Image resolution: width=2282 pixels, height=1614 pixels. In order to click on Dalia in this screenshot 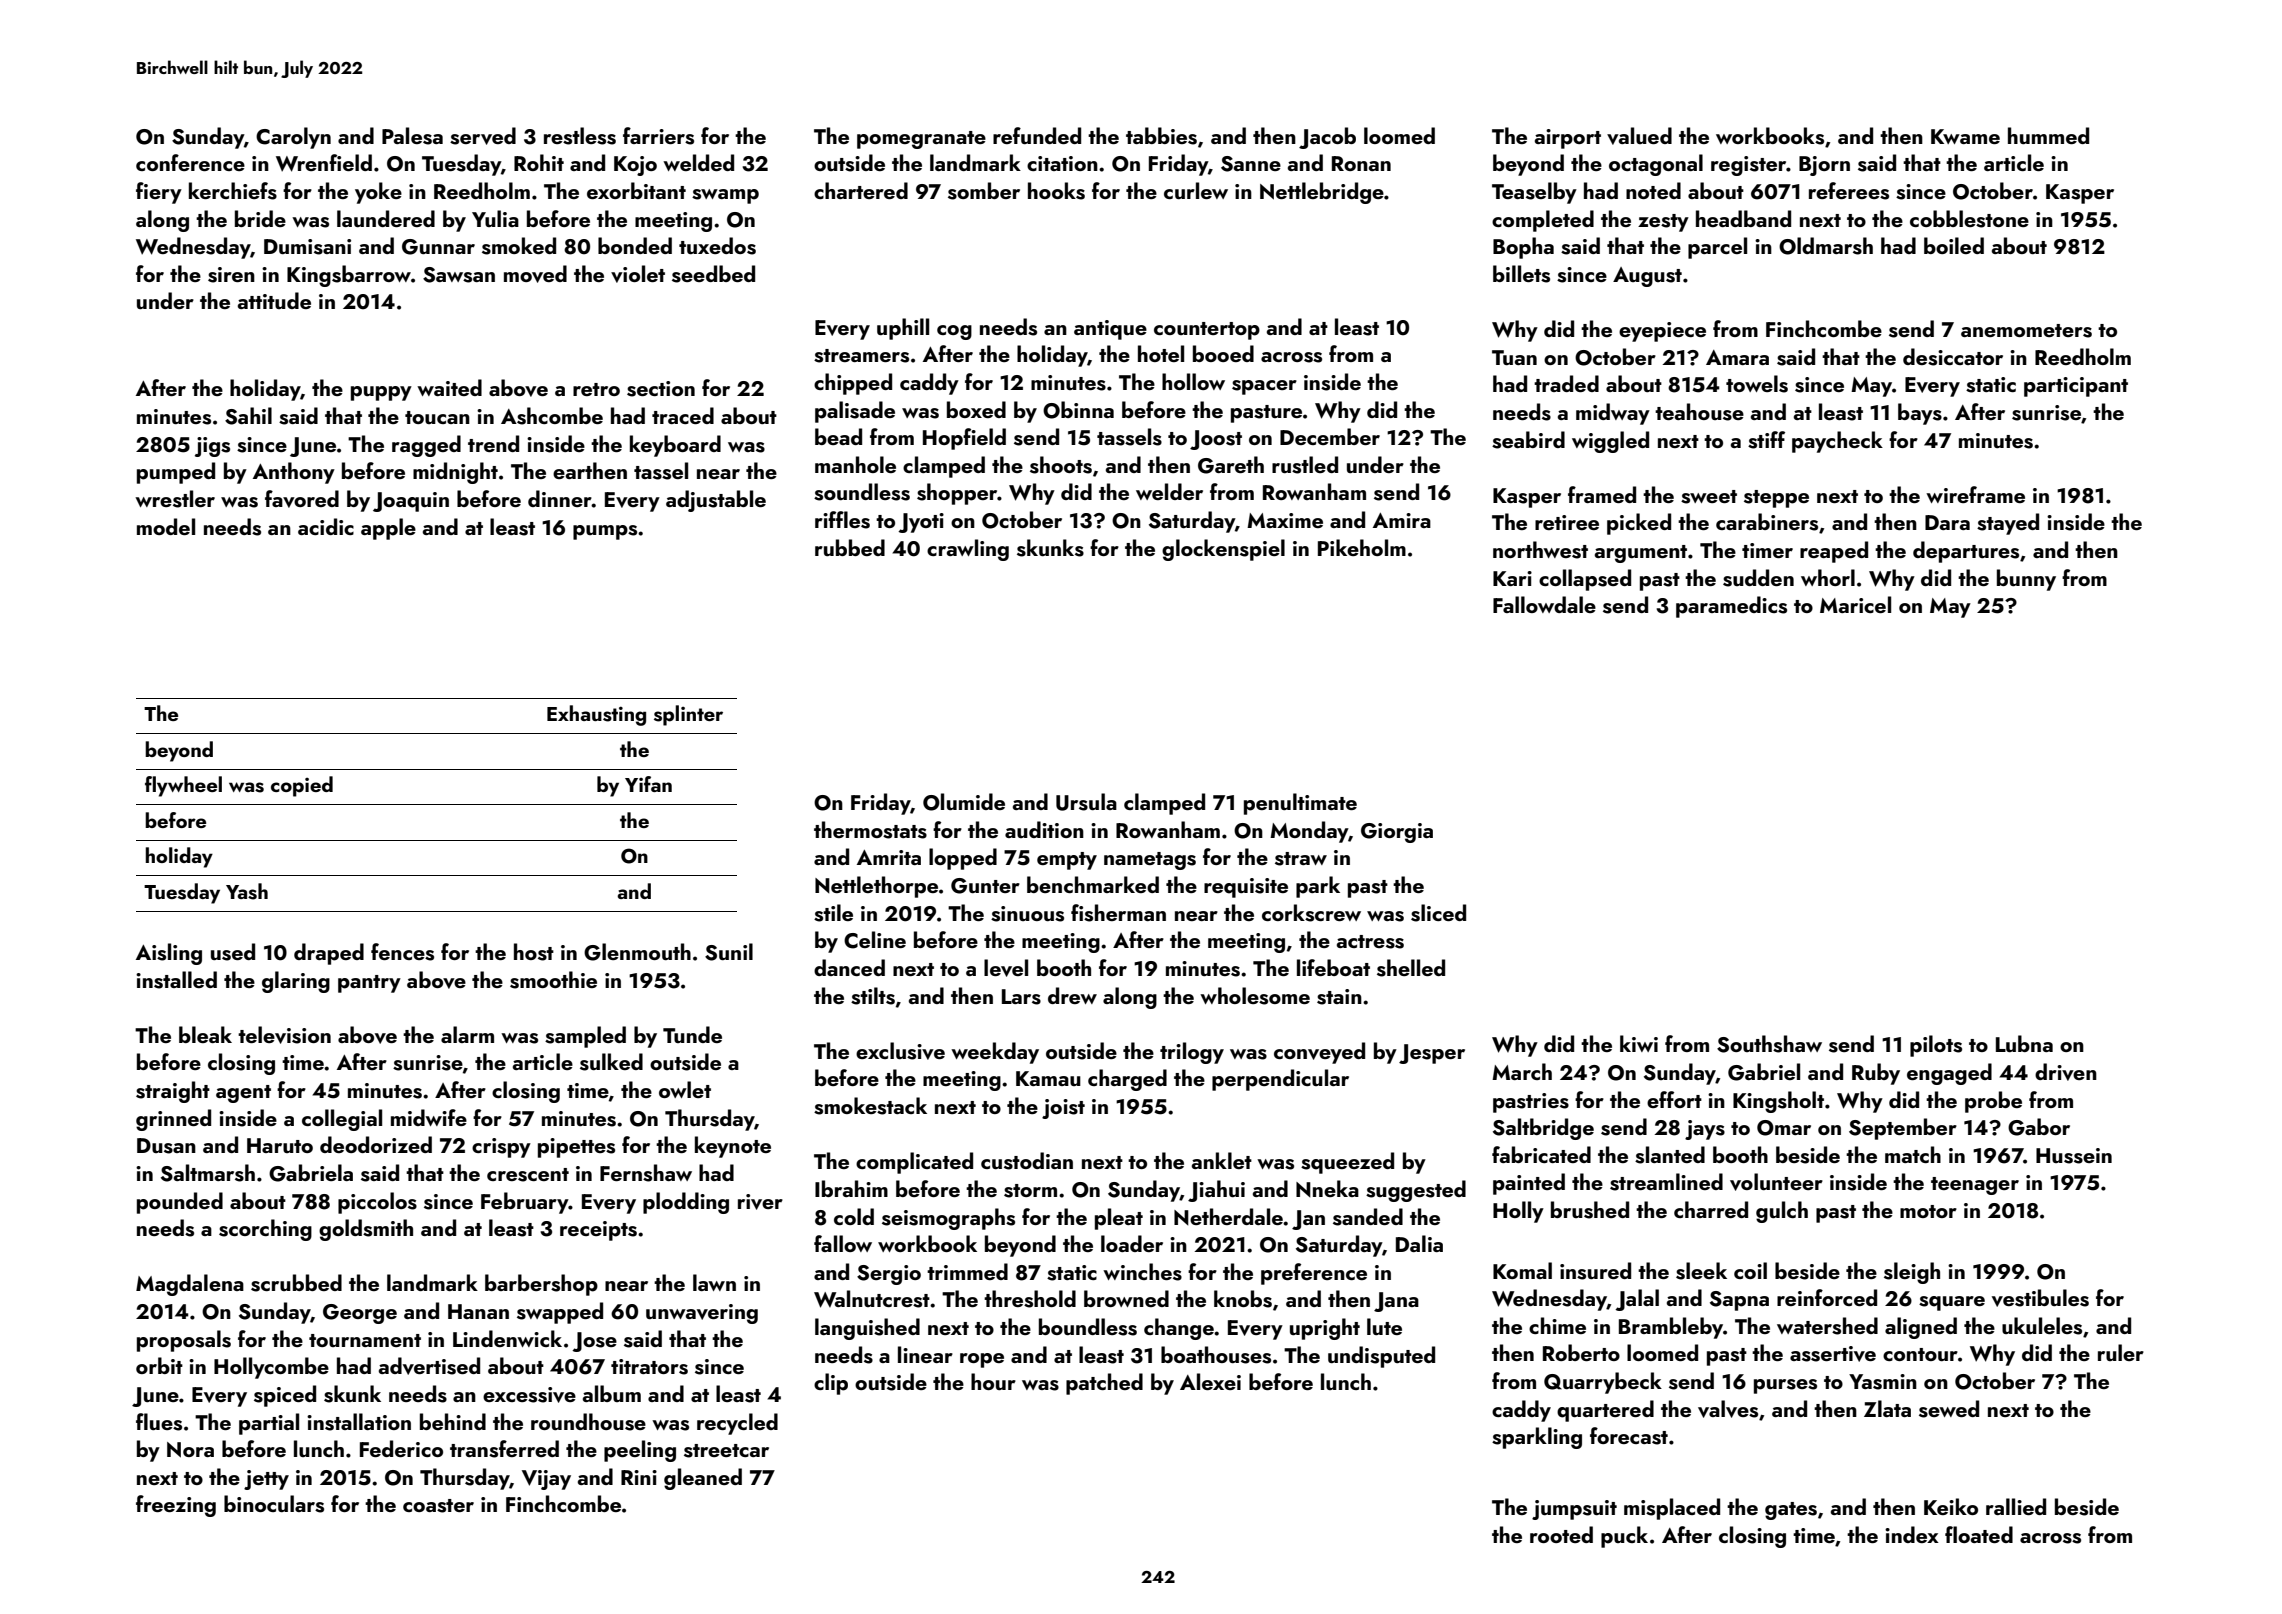, I will do `click(1419, 1243)`.
